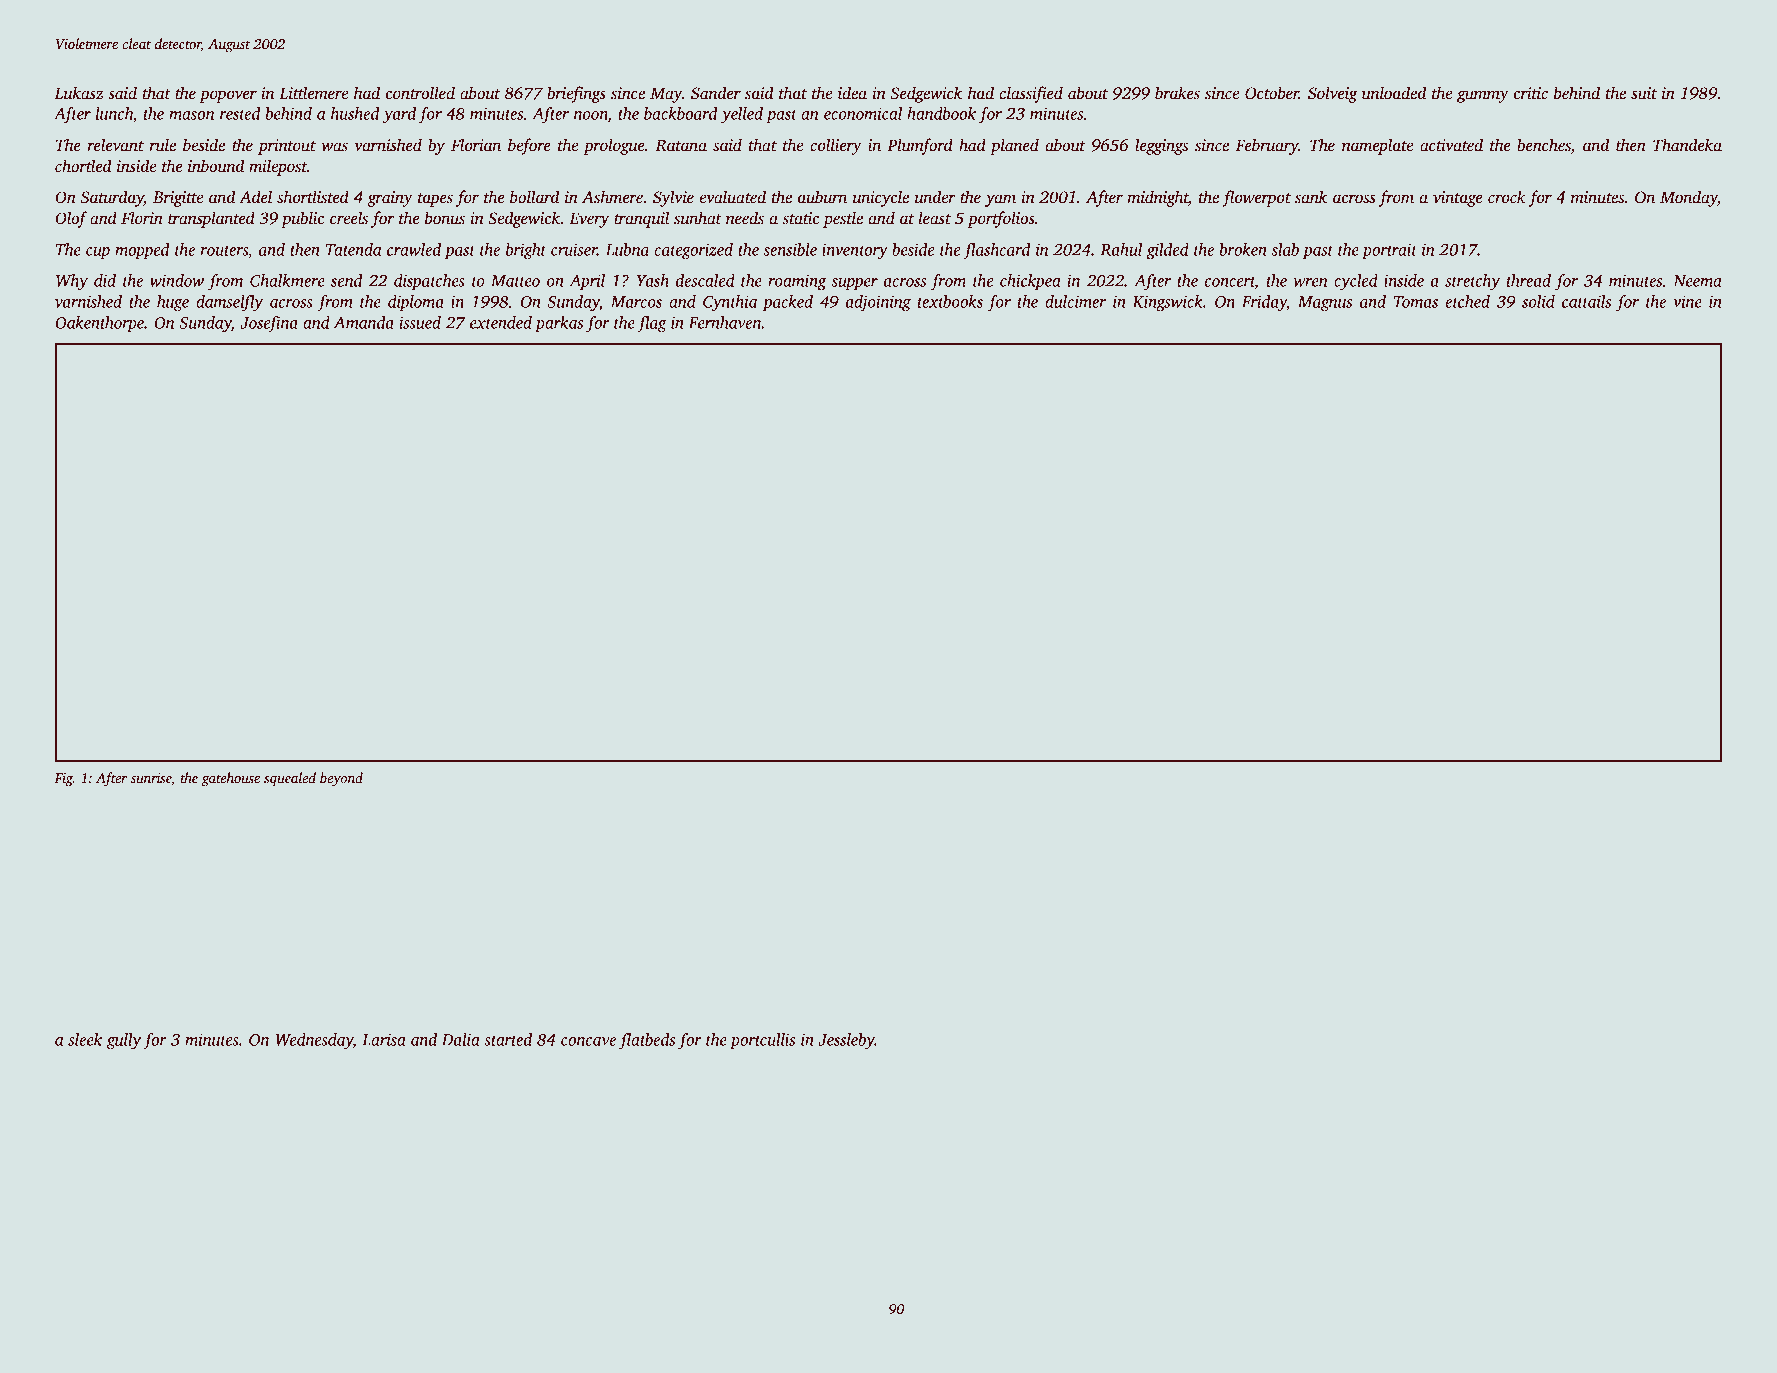  I want to click on squealed, so click(290, 779).
